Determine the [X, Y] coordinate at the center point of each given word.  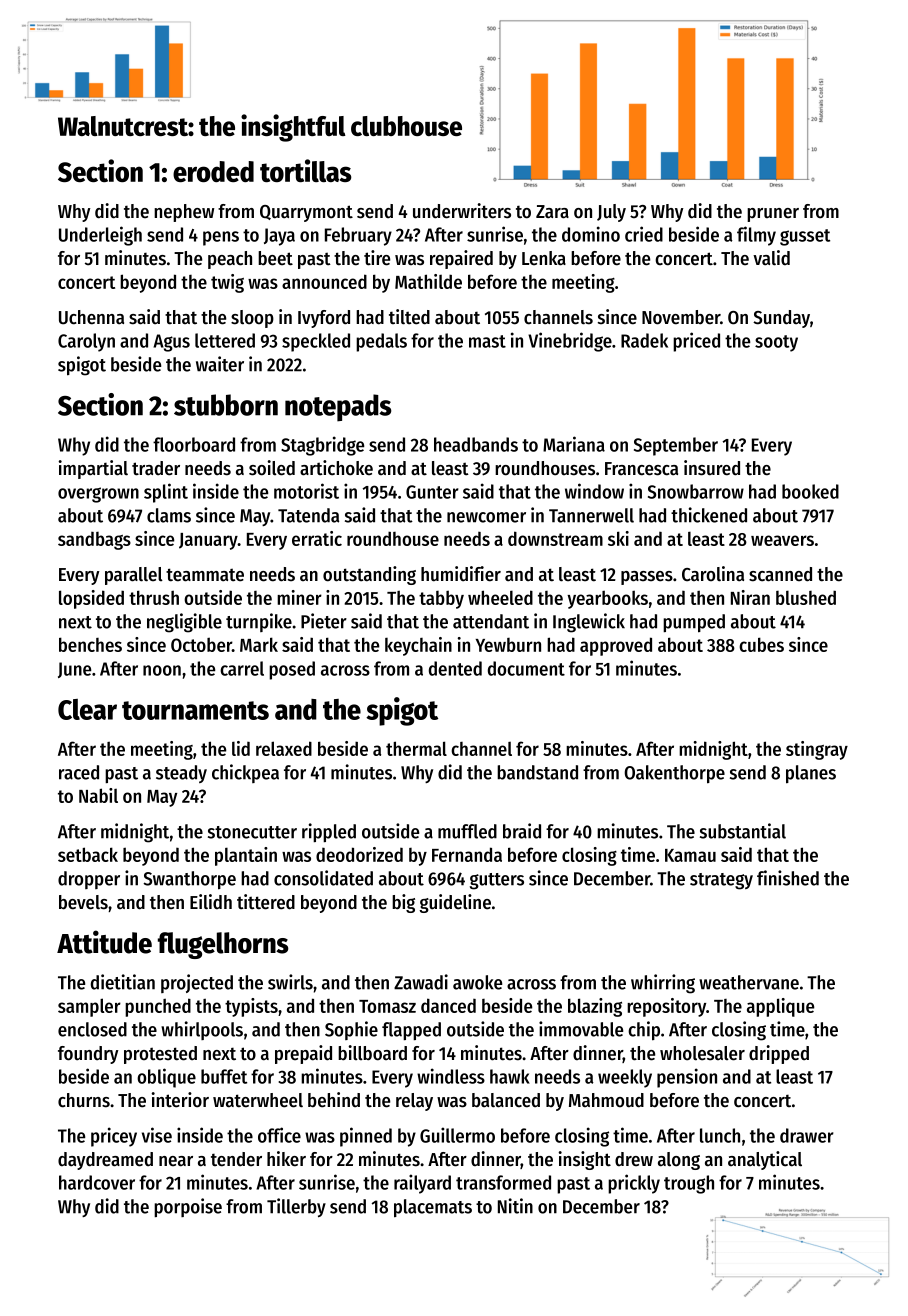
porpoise [188, 1207]
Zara [552, 212]
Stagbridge [322, 446]
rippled [329, 832]
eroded [213, 171]
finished [788, 878]
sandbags [94, 541]
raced [79, 772]
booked [810, 491]
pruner [773, 215]
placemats [433, 1208]
